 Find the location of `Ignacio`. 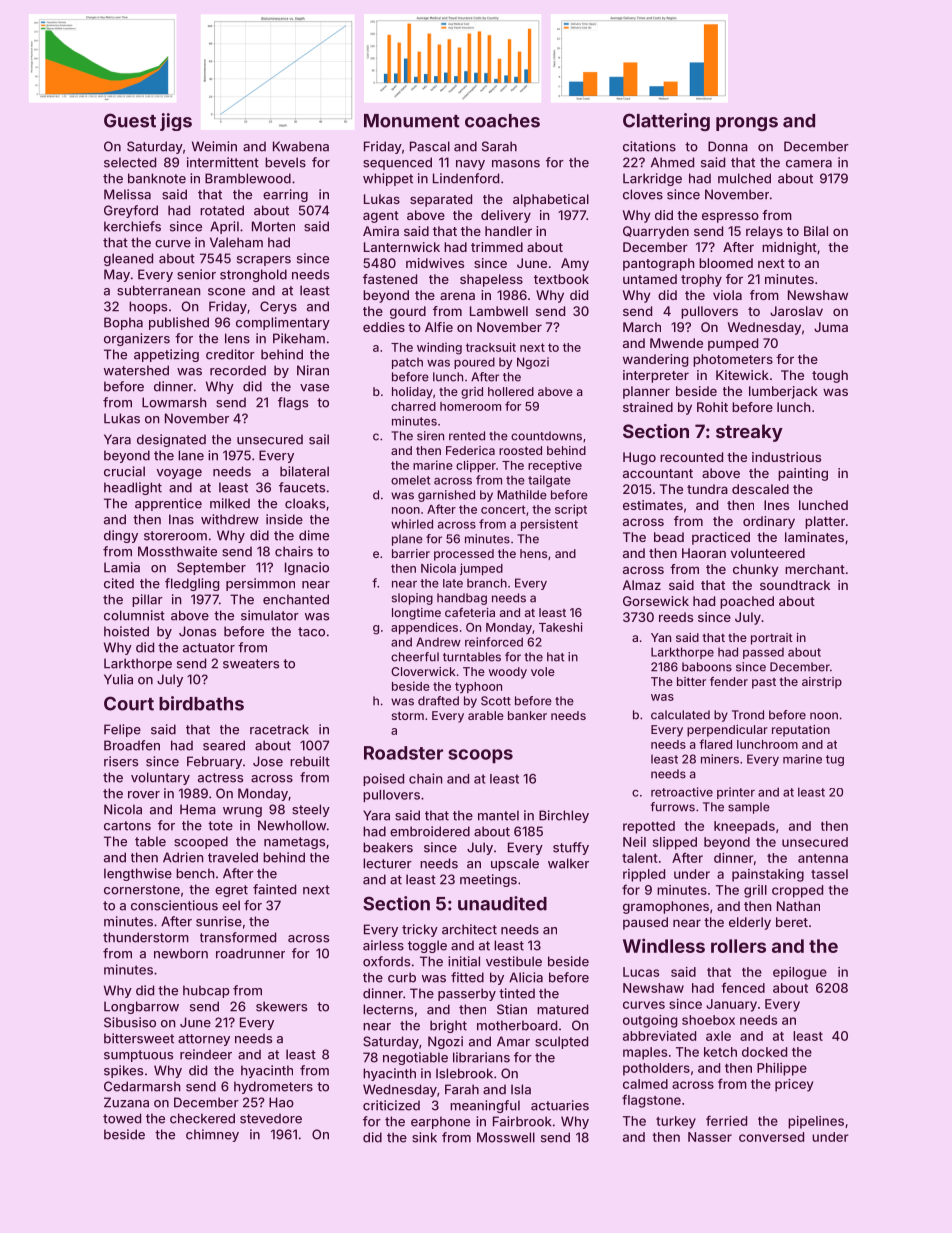

Ignacio is located at coordinates (307, 568).
